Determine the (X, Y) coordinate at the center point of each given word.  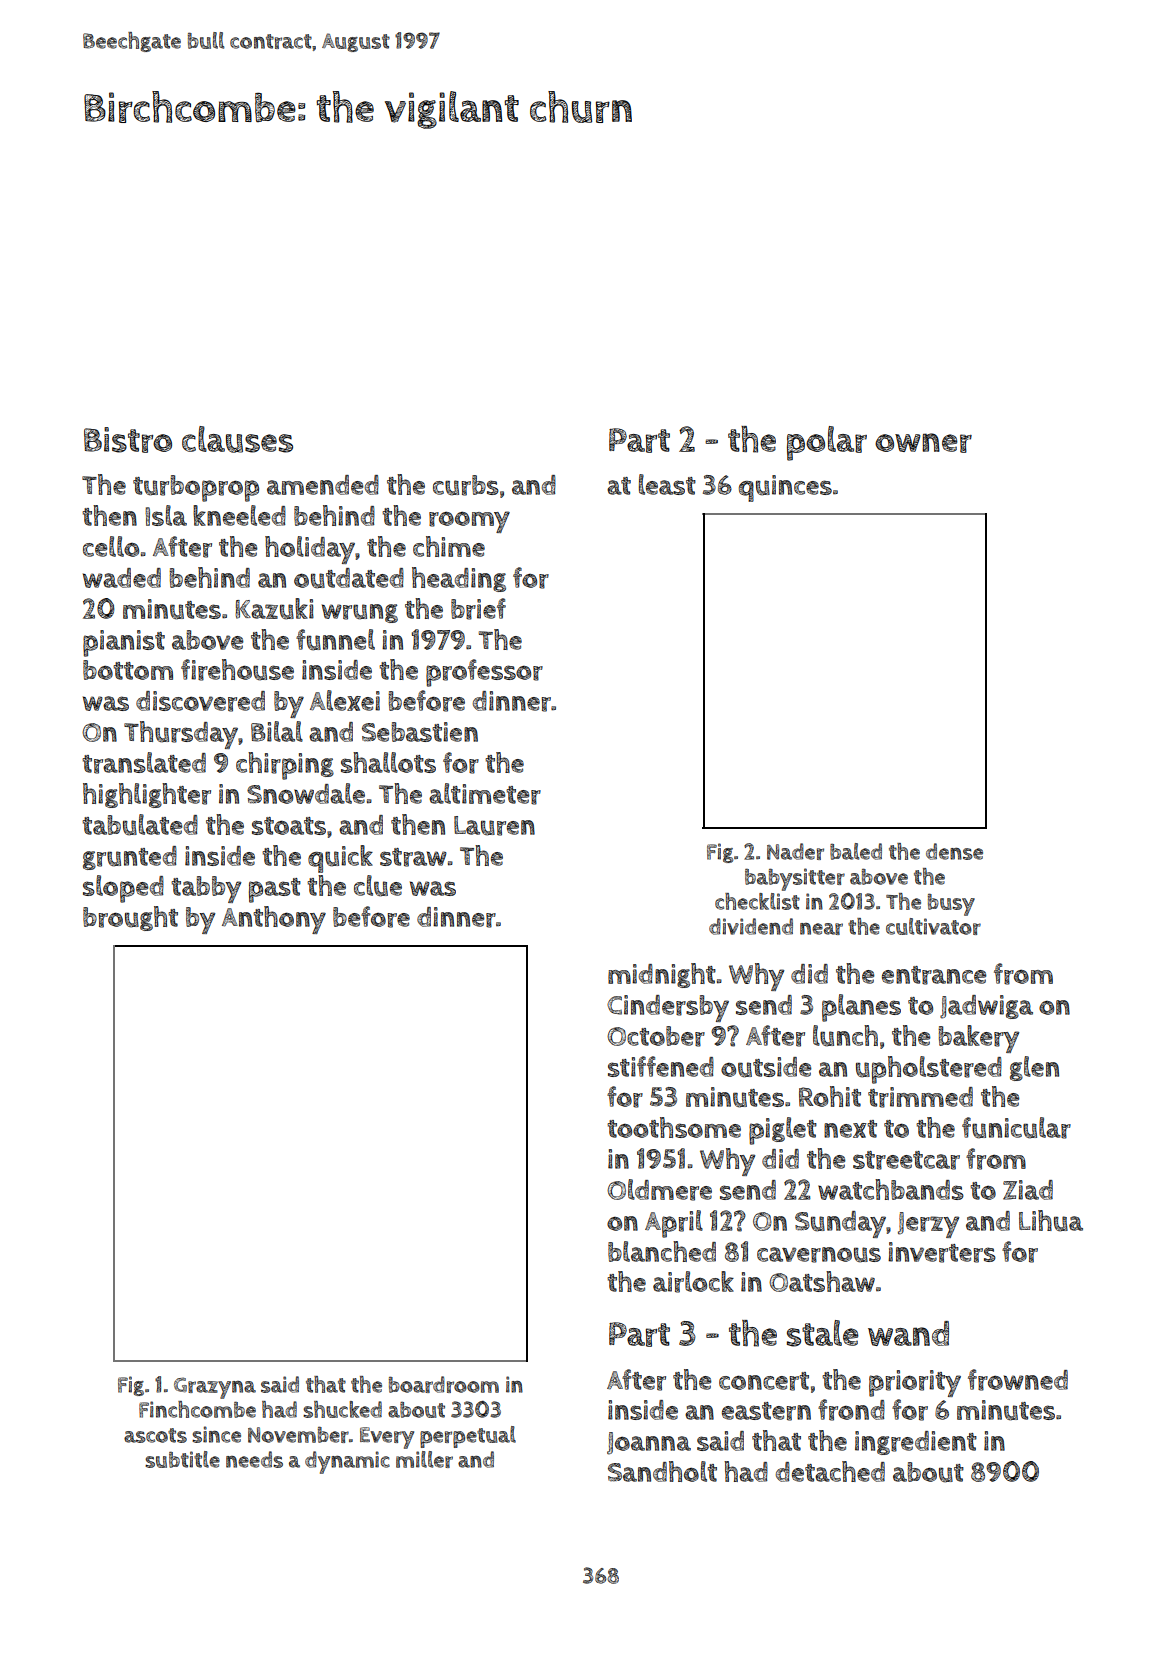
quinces (785, 488)
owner (923, 443)
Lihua (1051, 1221)
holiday (310, 550)
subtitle (182, 1459)
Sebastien (420, 732)
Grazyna (215, 1388)
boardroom (444, 1384)
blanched (662, 1251)
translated (144, 763)
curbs (466, 485)
